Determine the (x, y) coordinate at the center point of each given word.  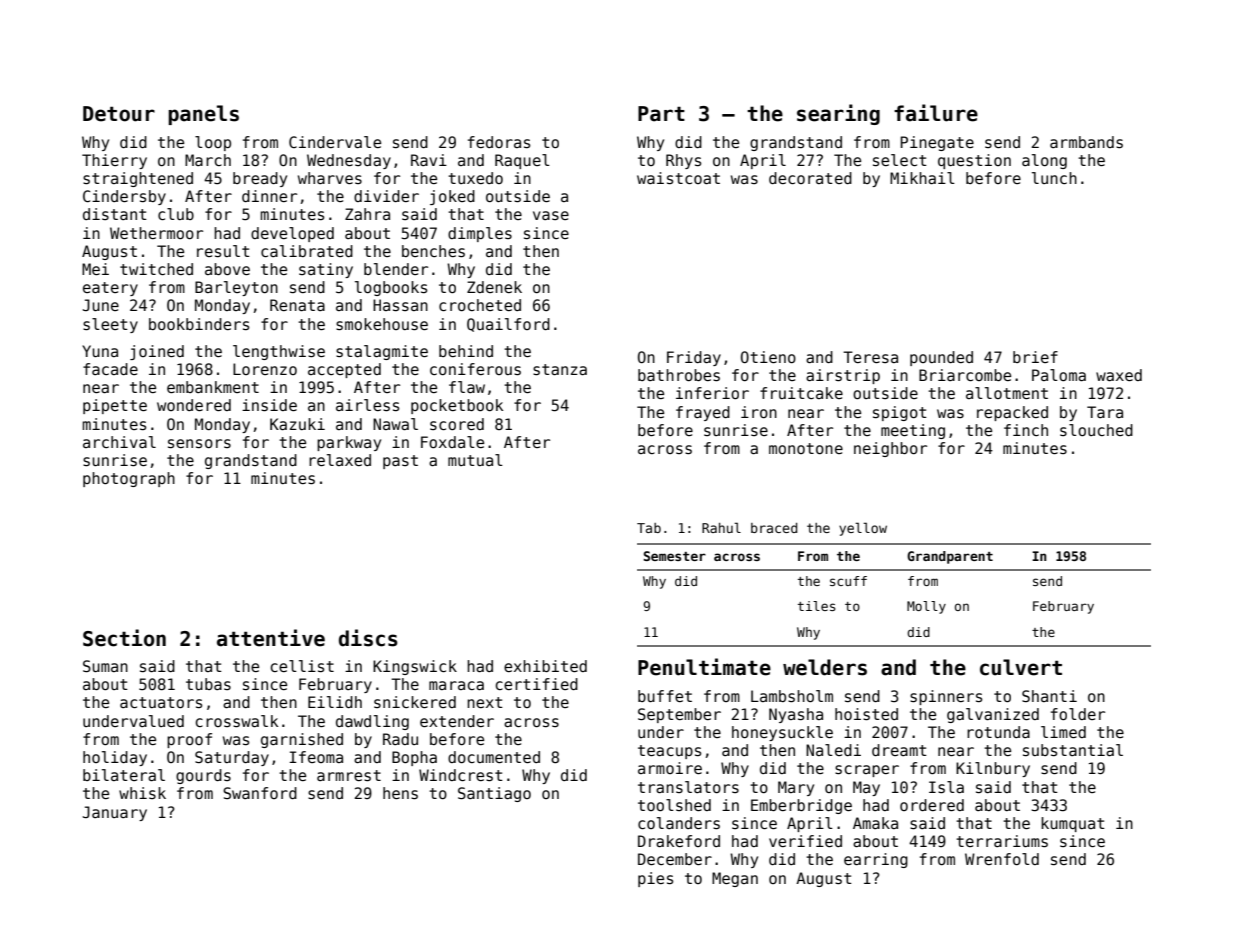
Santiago (494, 794)
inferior (712, 393)
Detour (119, 114)
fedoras (499, 142)
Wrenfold (1002, 859)
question (974, 161)
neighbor (890, 449)
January (114, 813)
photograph (129, 479)
